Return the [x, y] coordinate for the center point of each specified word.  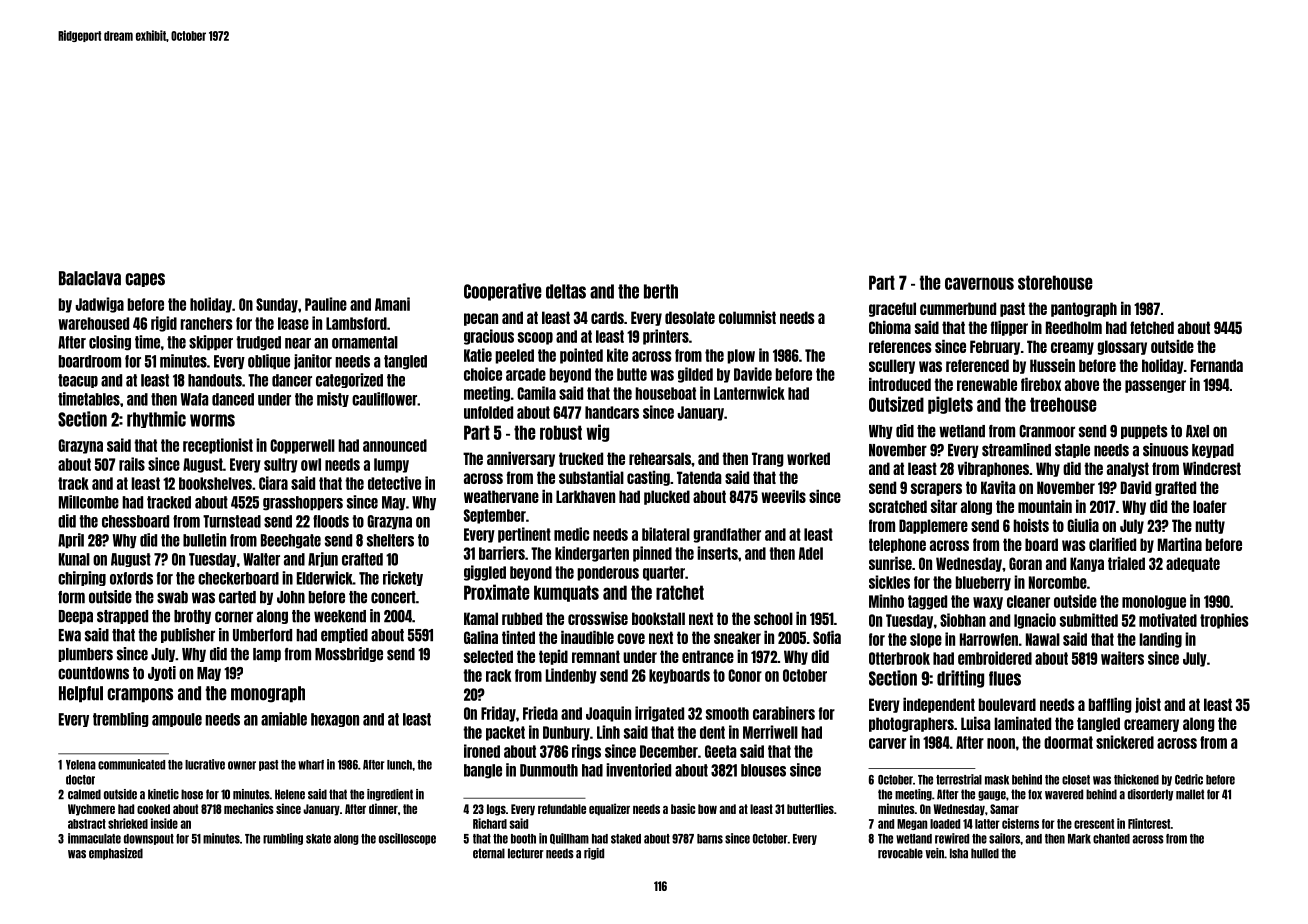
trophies [1224, 621]
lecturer [526, 853]
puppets [1144, 432]
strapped [122, 617]
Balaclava [90, 278]
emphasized [116, 854]
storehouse [1055, 282]
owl [311, 464]
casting [648, 478]
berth [661, 291]
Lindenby [571, 676]
